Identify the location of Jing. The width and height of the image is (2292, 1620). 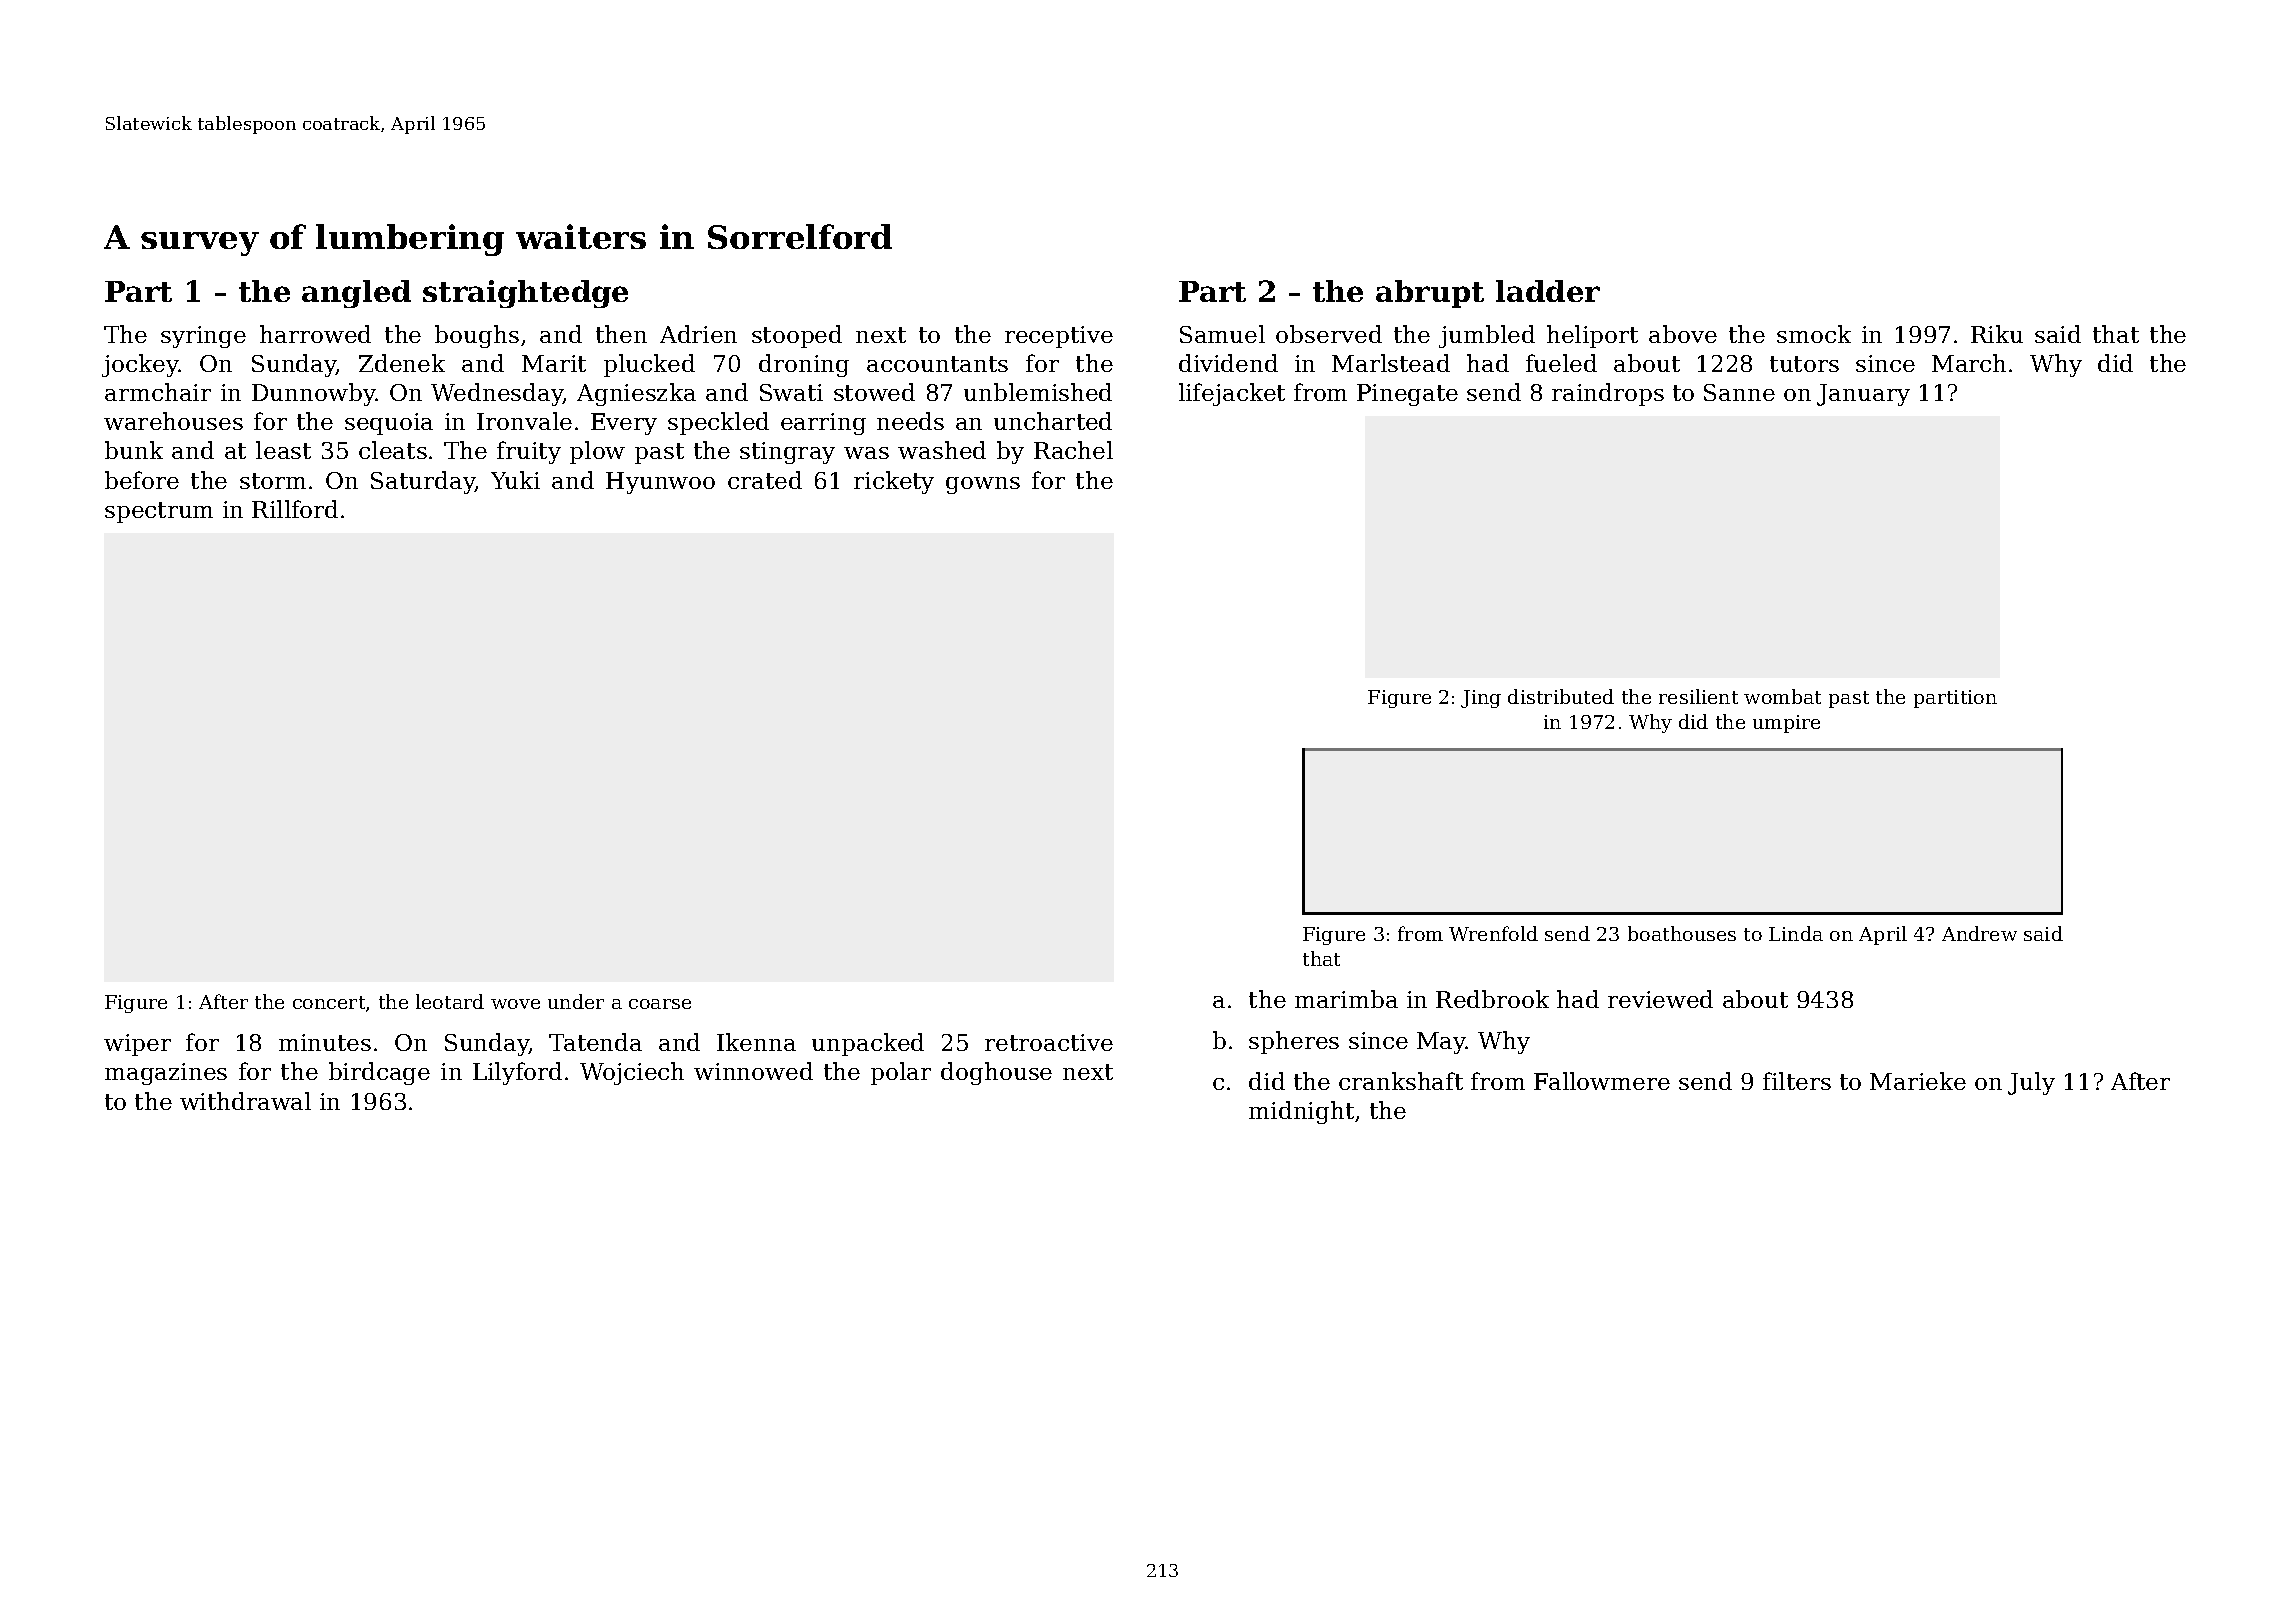
(1481, 699).
